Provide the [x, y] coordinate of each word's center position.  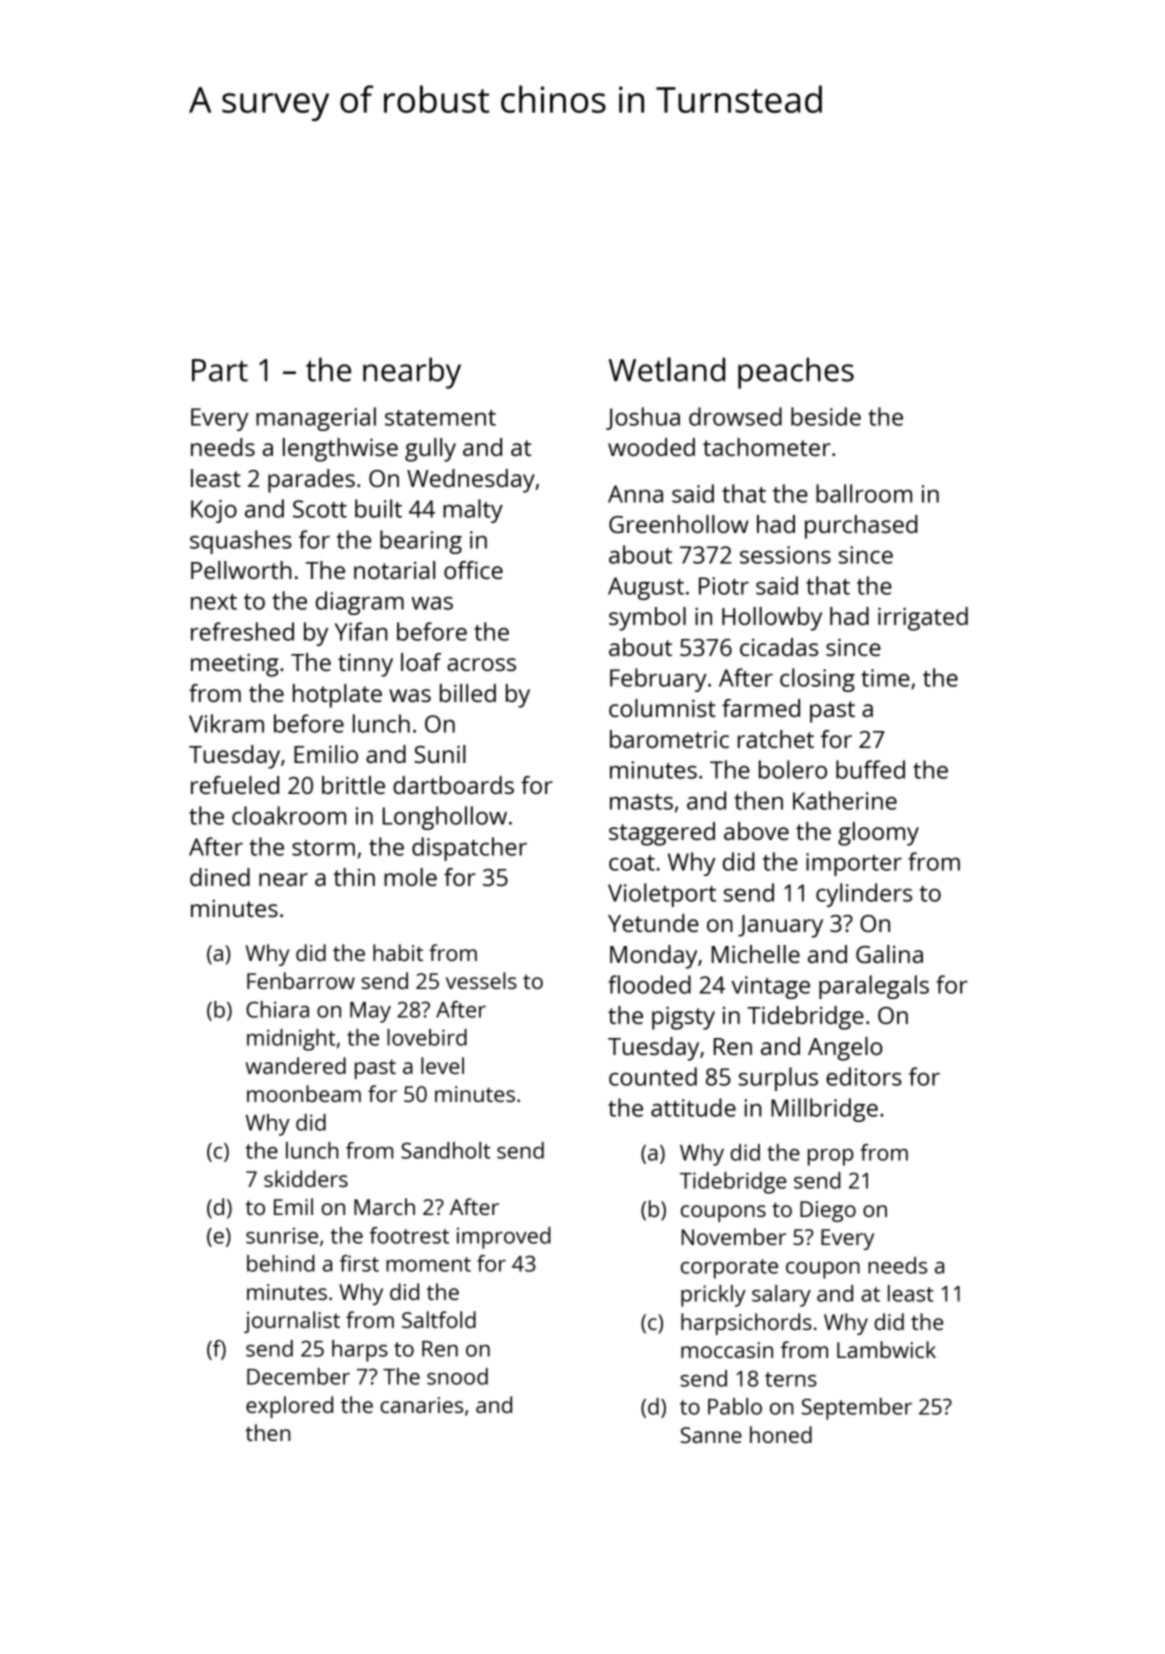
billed [468, 693]
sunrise [282, 1235]
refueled [235, 785]
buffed [870, 769]
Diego [828, 1211]
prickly [713, 1296]
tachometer [767, 447]
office [473, 570]
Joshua [643, 418]
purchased [861, 527]
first [359, 1263]
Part [220, 370]
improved [504, 1238]
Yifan [361, 631]
